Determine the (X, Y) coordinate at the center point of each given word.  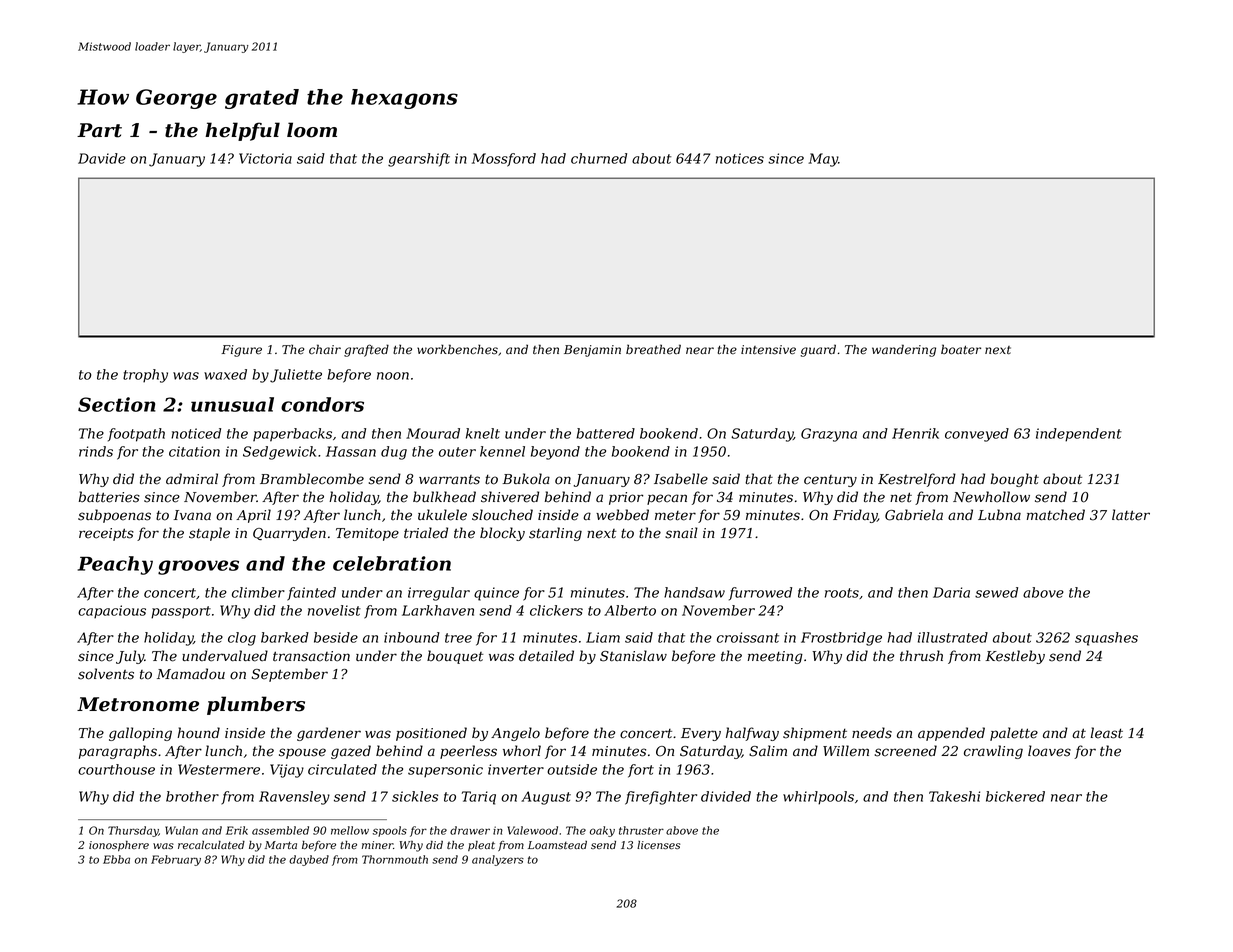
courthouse (116, 769)
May (823, 160)
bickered (1015, 796)
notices (740, 158)
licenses (658, 845)
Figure (241, 351)
